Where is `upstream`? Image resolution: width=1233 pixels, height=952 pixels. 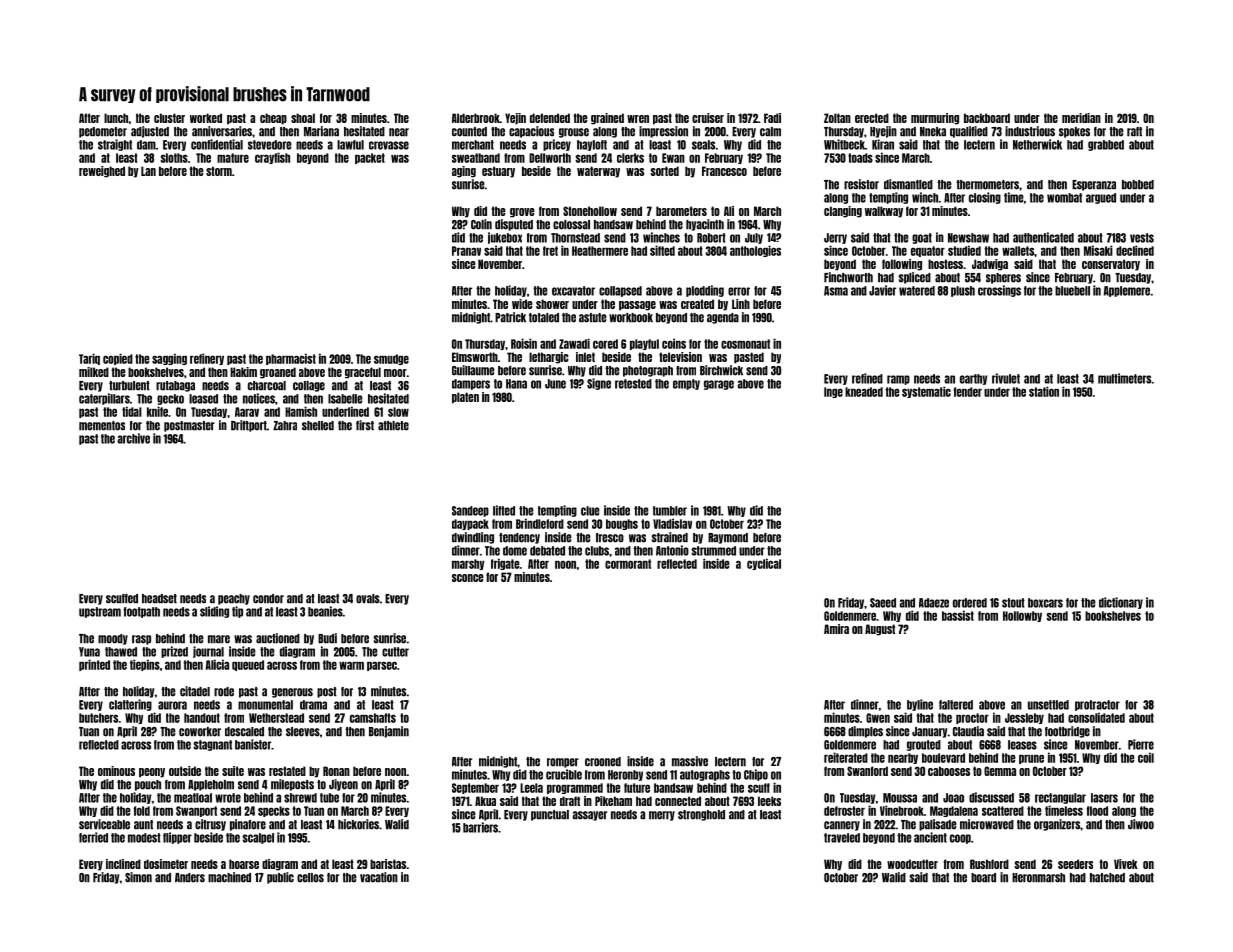
upstream is located at coordinates (100, 612).
